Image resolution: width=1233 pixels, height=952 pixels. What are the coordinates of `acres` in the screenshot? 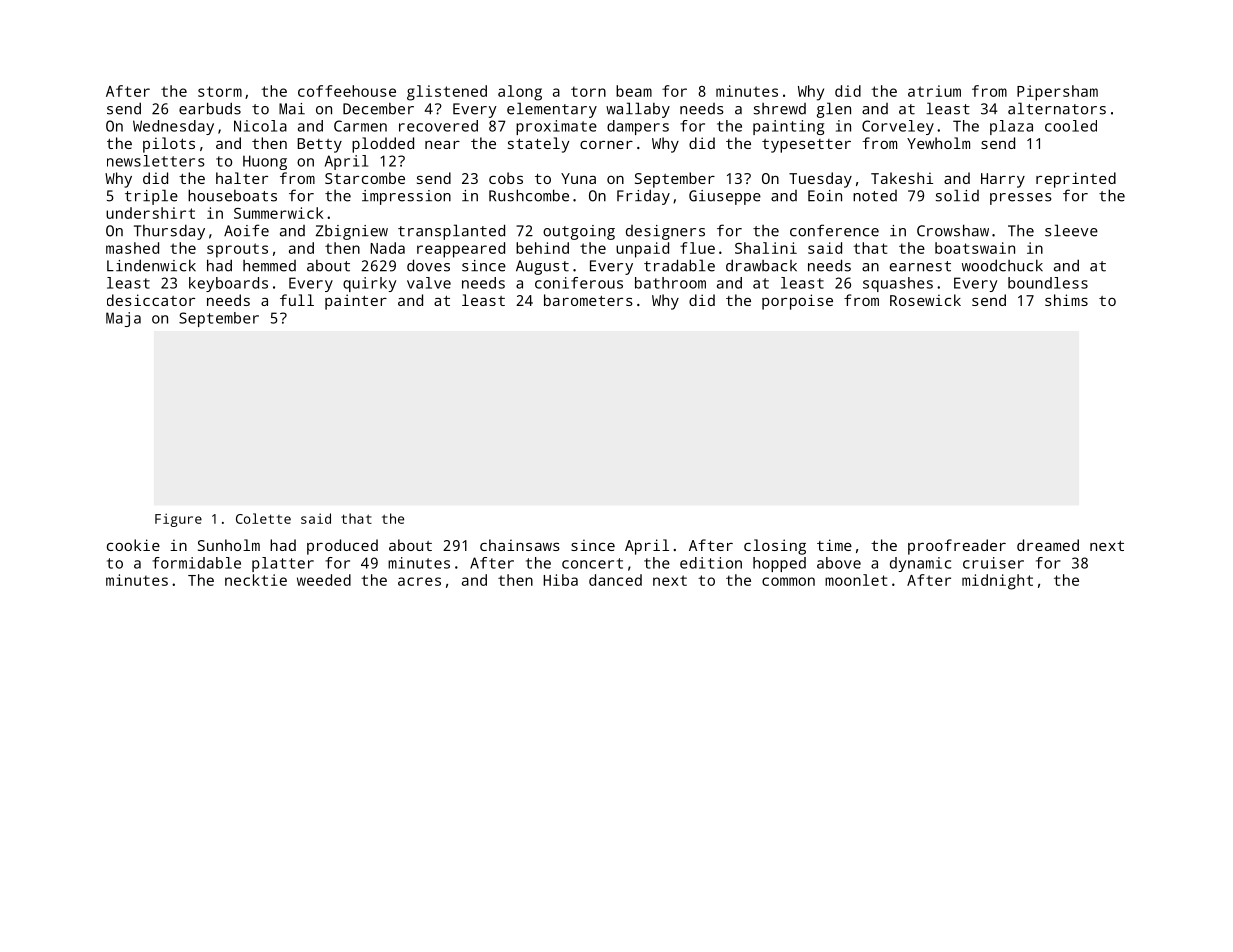 It's located at (419, 581).
